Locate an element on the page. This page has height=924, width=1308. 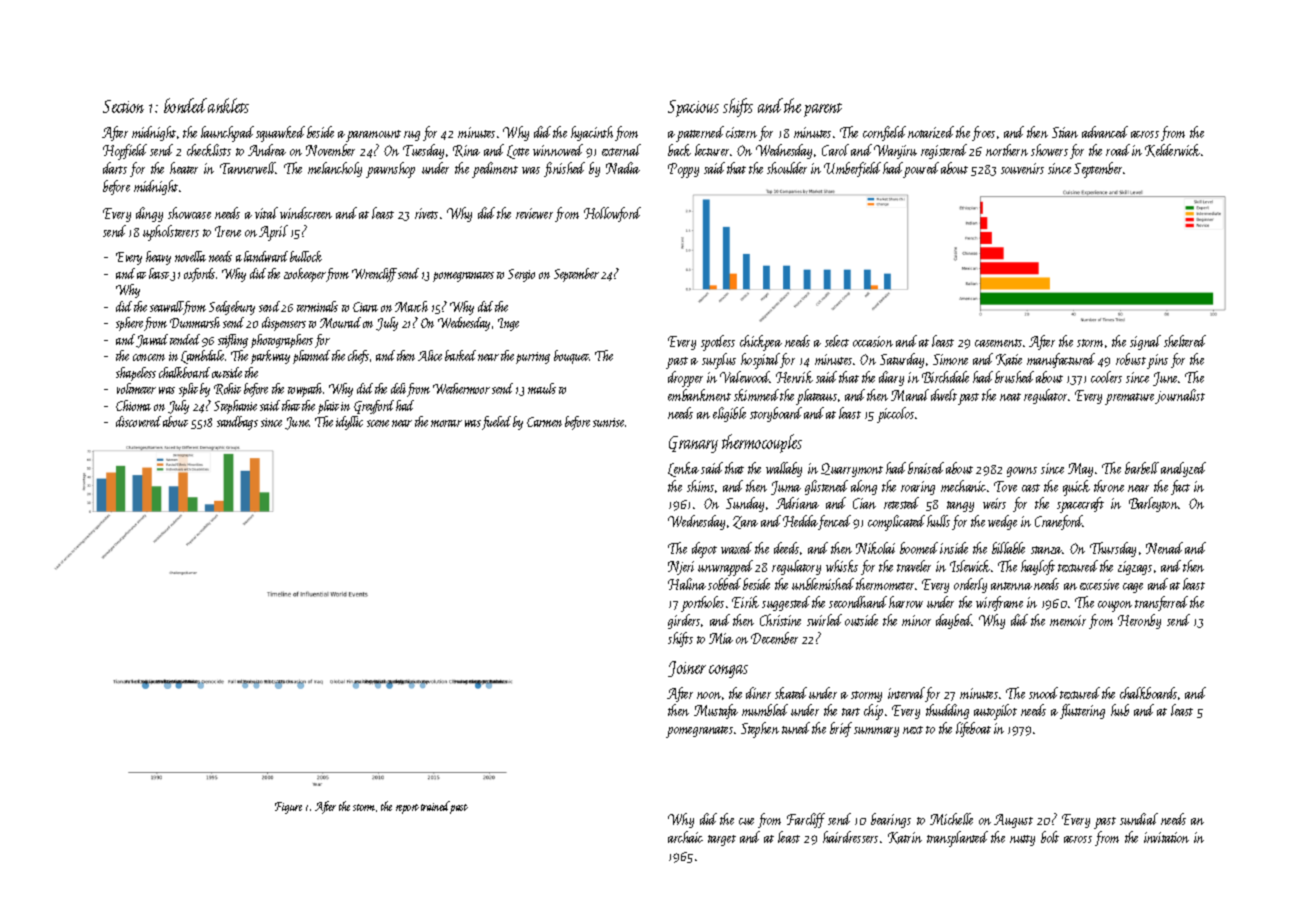
Joiner is located at coordinates (687, 669).
